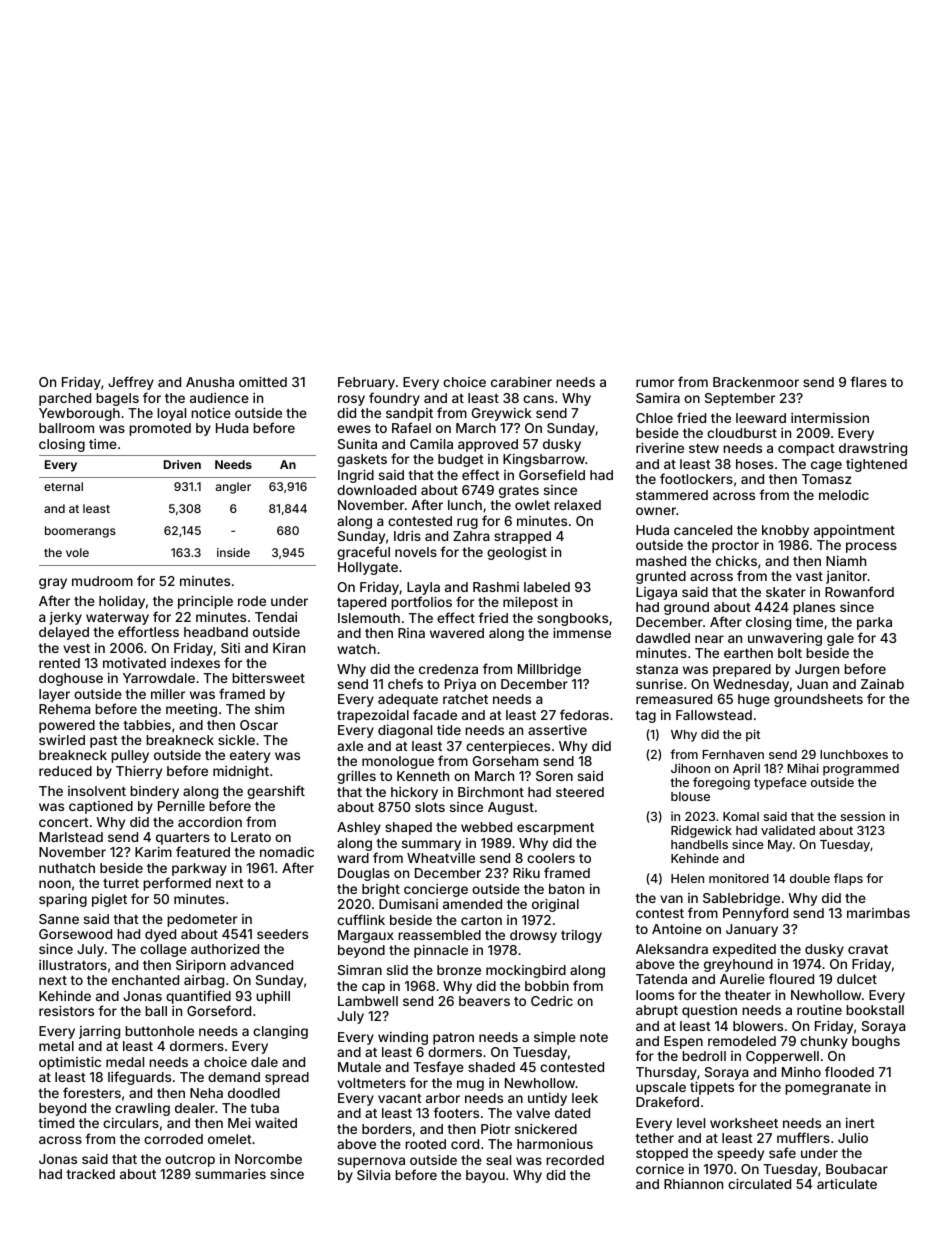 This screenshot has width=952, height=1233. What do you see at coordinates (735, 547) in the screenshot?
I see `proctor` at bounding box center [735, 547].
